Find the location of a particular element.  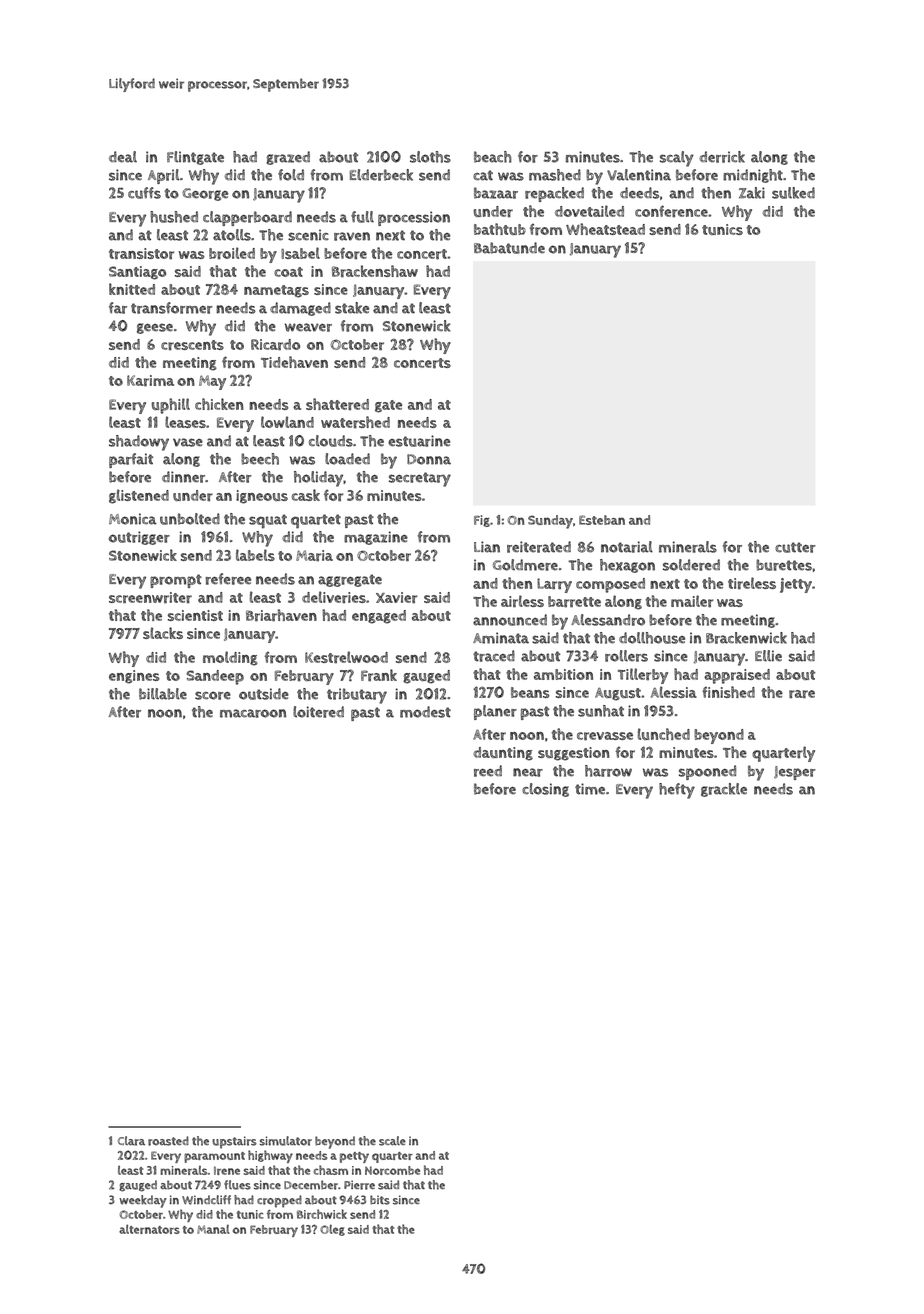

Manal is located at coordinates (213, 1229).
